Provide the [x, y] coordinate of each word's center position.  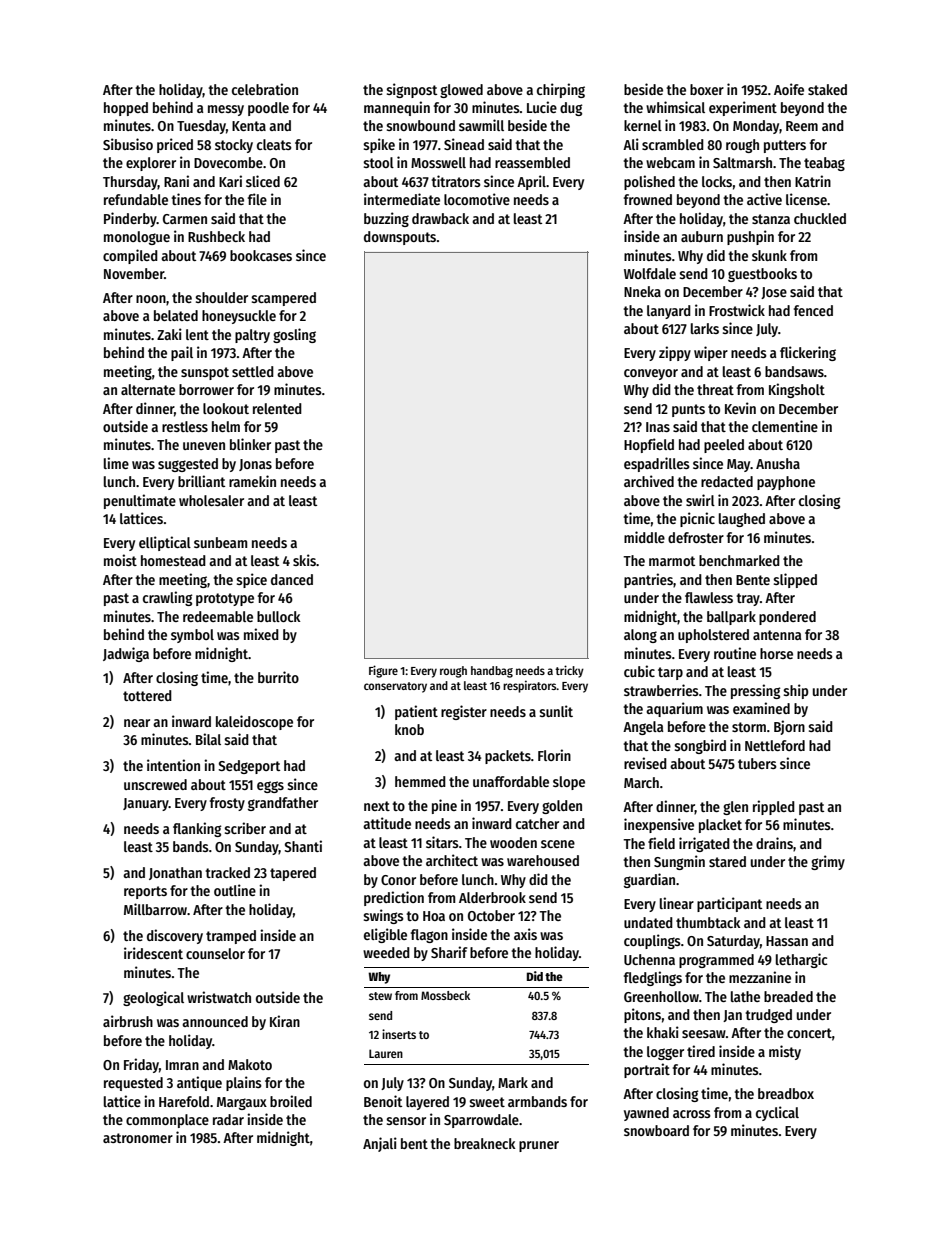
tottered [147, 695]
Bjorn [789, 727]
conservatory [395, 687]
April [531, 182]
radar [228, 1119]
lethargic [801, 960]
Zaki [169, 334]
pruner [539, 1146]
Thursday [130, 183]
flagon [429, 936]
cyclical [777, 1113]
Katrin [813, 181]
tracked [228, 872]
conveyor [651, 374]
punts [688, 410]
